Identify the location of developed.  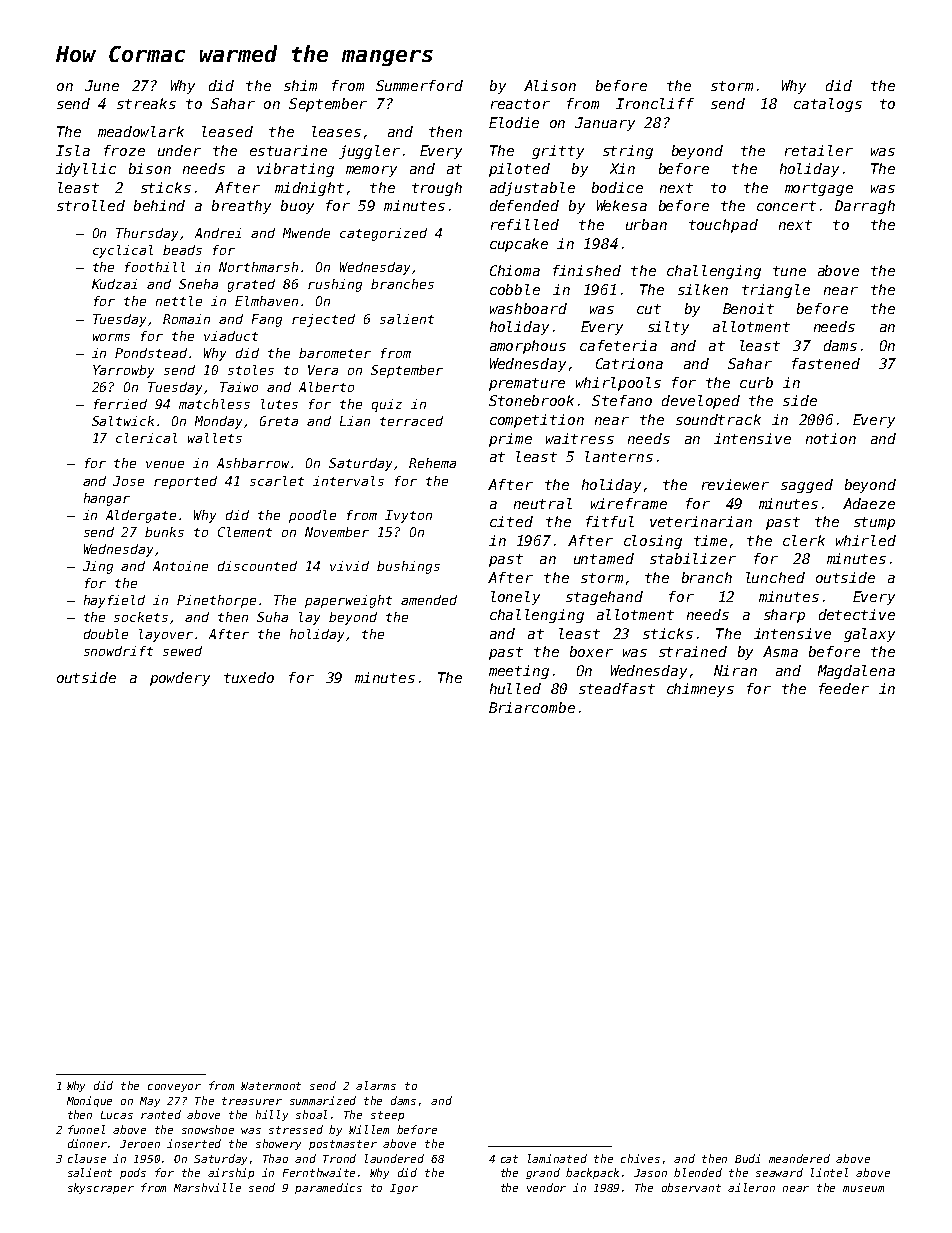
(701, 402).
